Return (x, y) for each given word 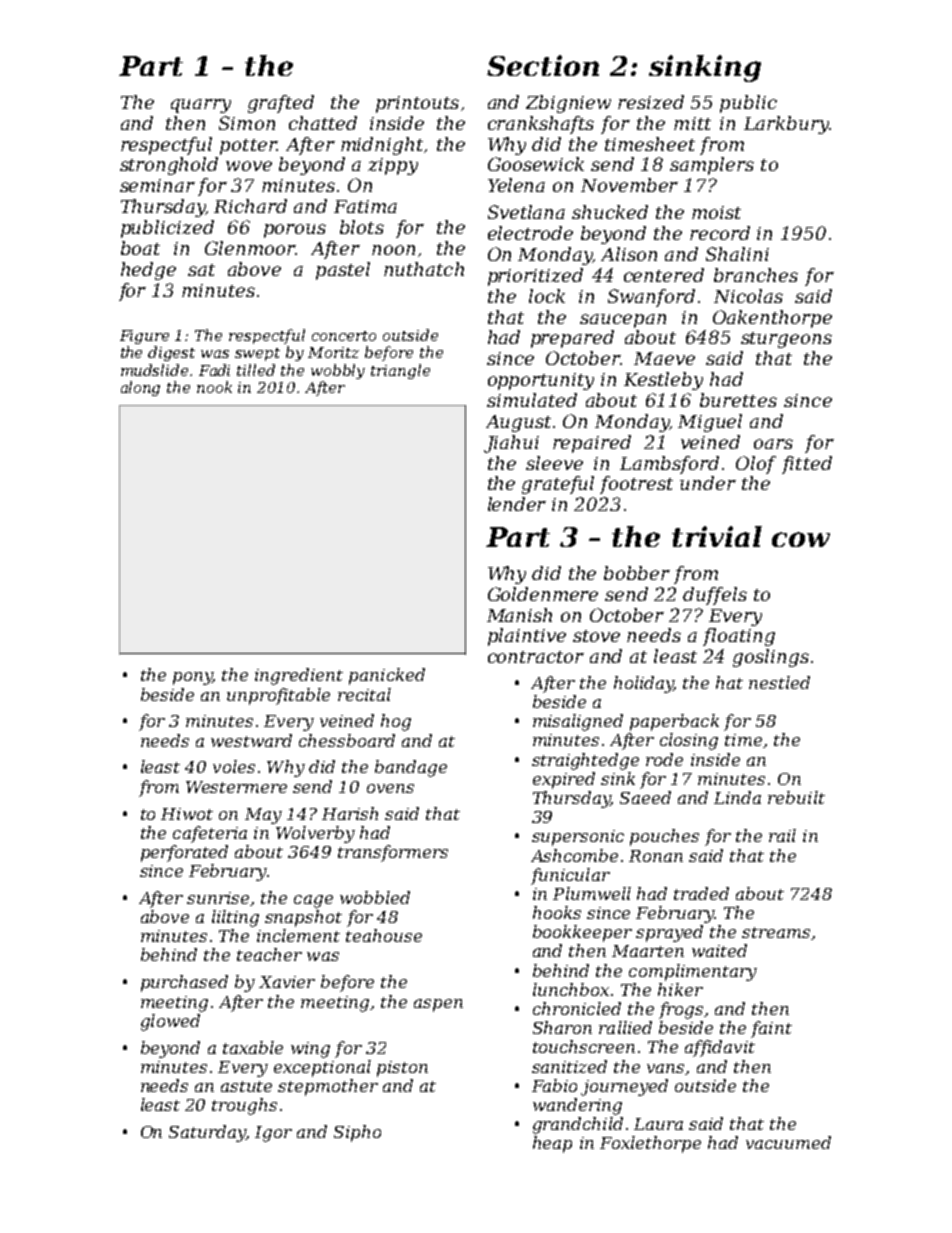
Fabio (554, 1085)
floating (739, 637)
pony (193, 678)
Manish (519, 615)
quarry (201, 106)
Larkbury (786, 125)
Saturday (207, 1133)
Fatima (365, 206)
